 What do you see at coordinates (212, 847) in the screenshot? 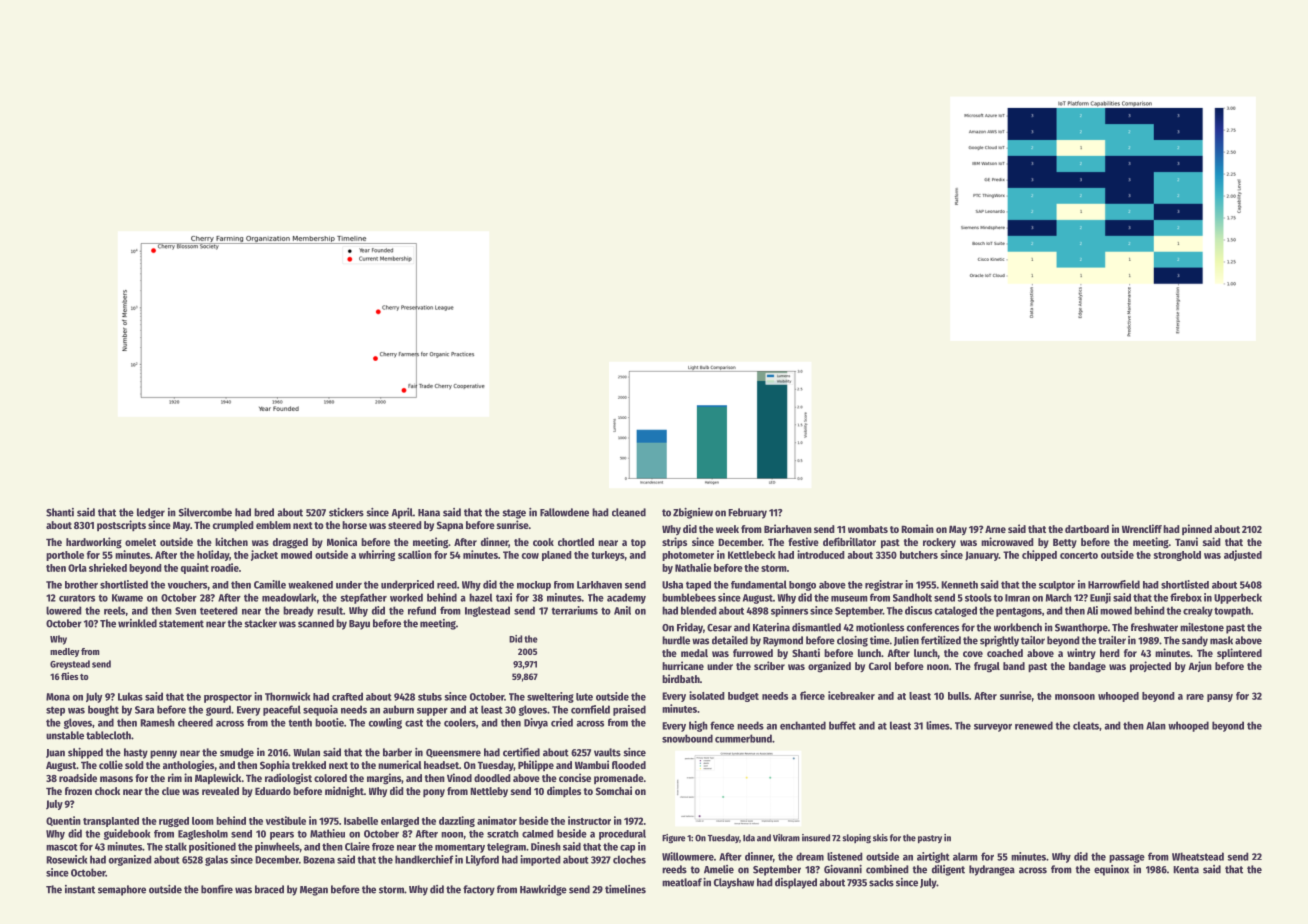
I see `positioned` at bounding box center [212, 847].
